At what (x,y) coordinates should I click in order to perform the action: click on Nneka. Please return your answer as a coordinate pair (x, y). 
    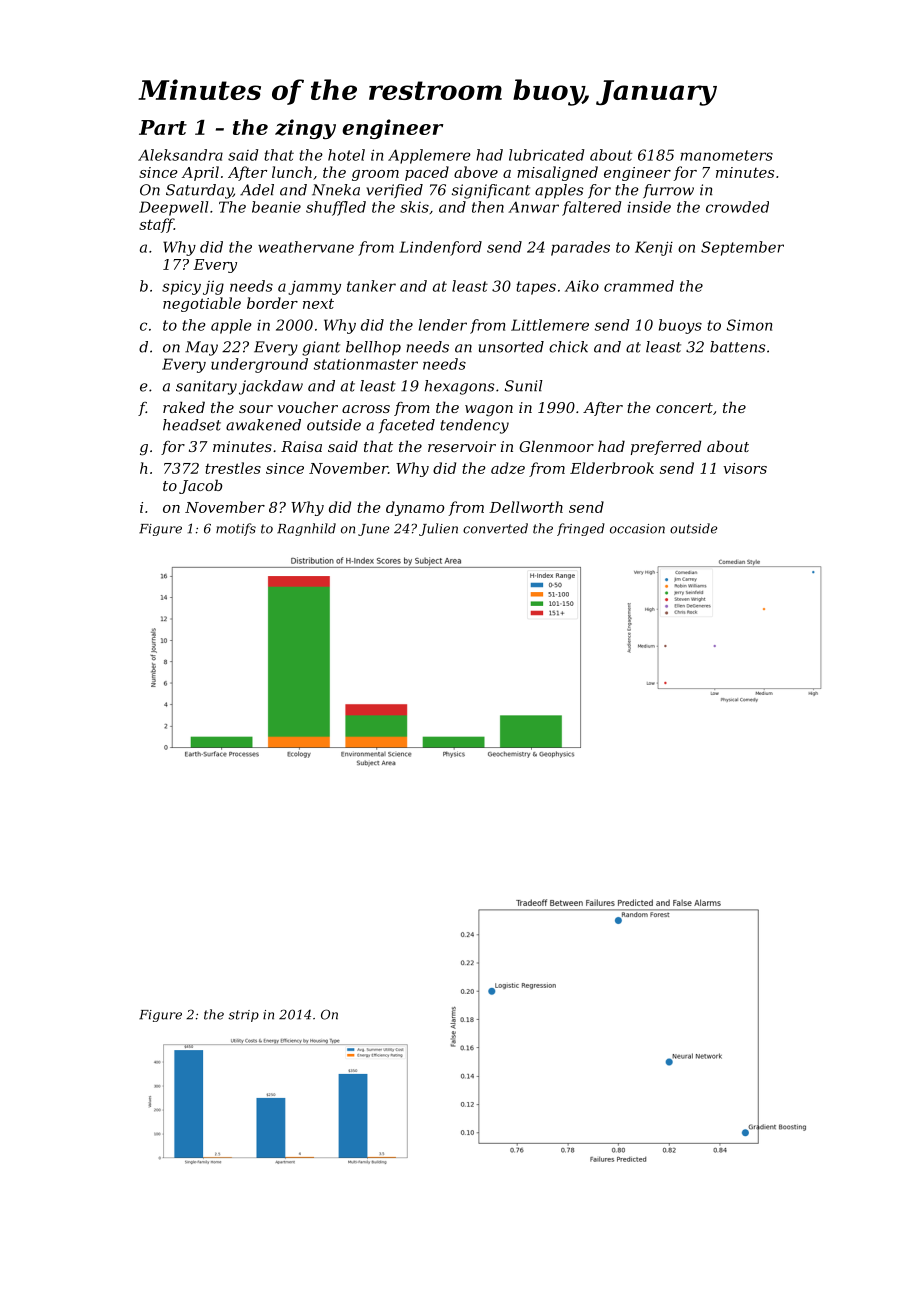
    Looking at the image, I should click on (336, 190).
